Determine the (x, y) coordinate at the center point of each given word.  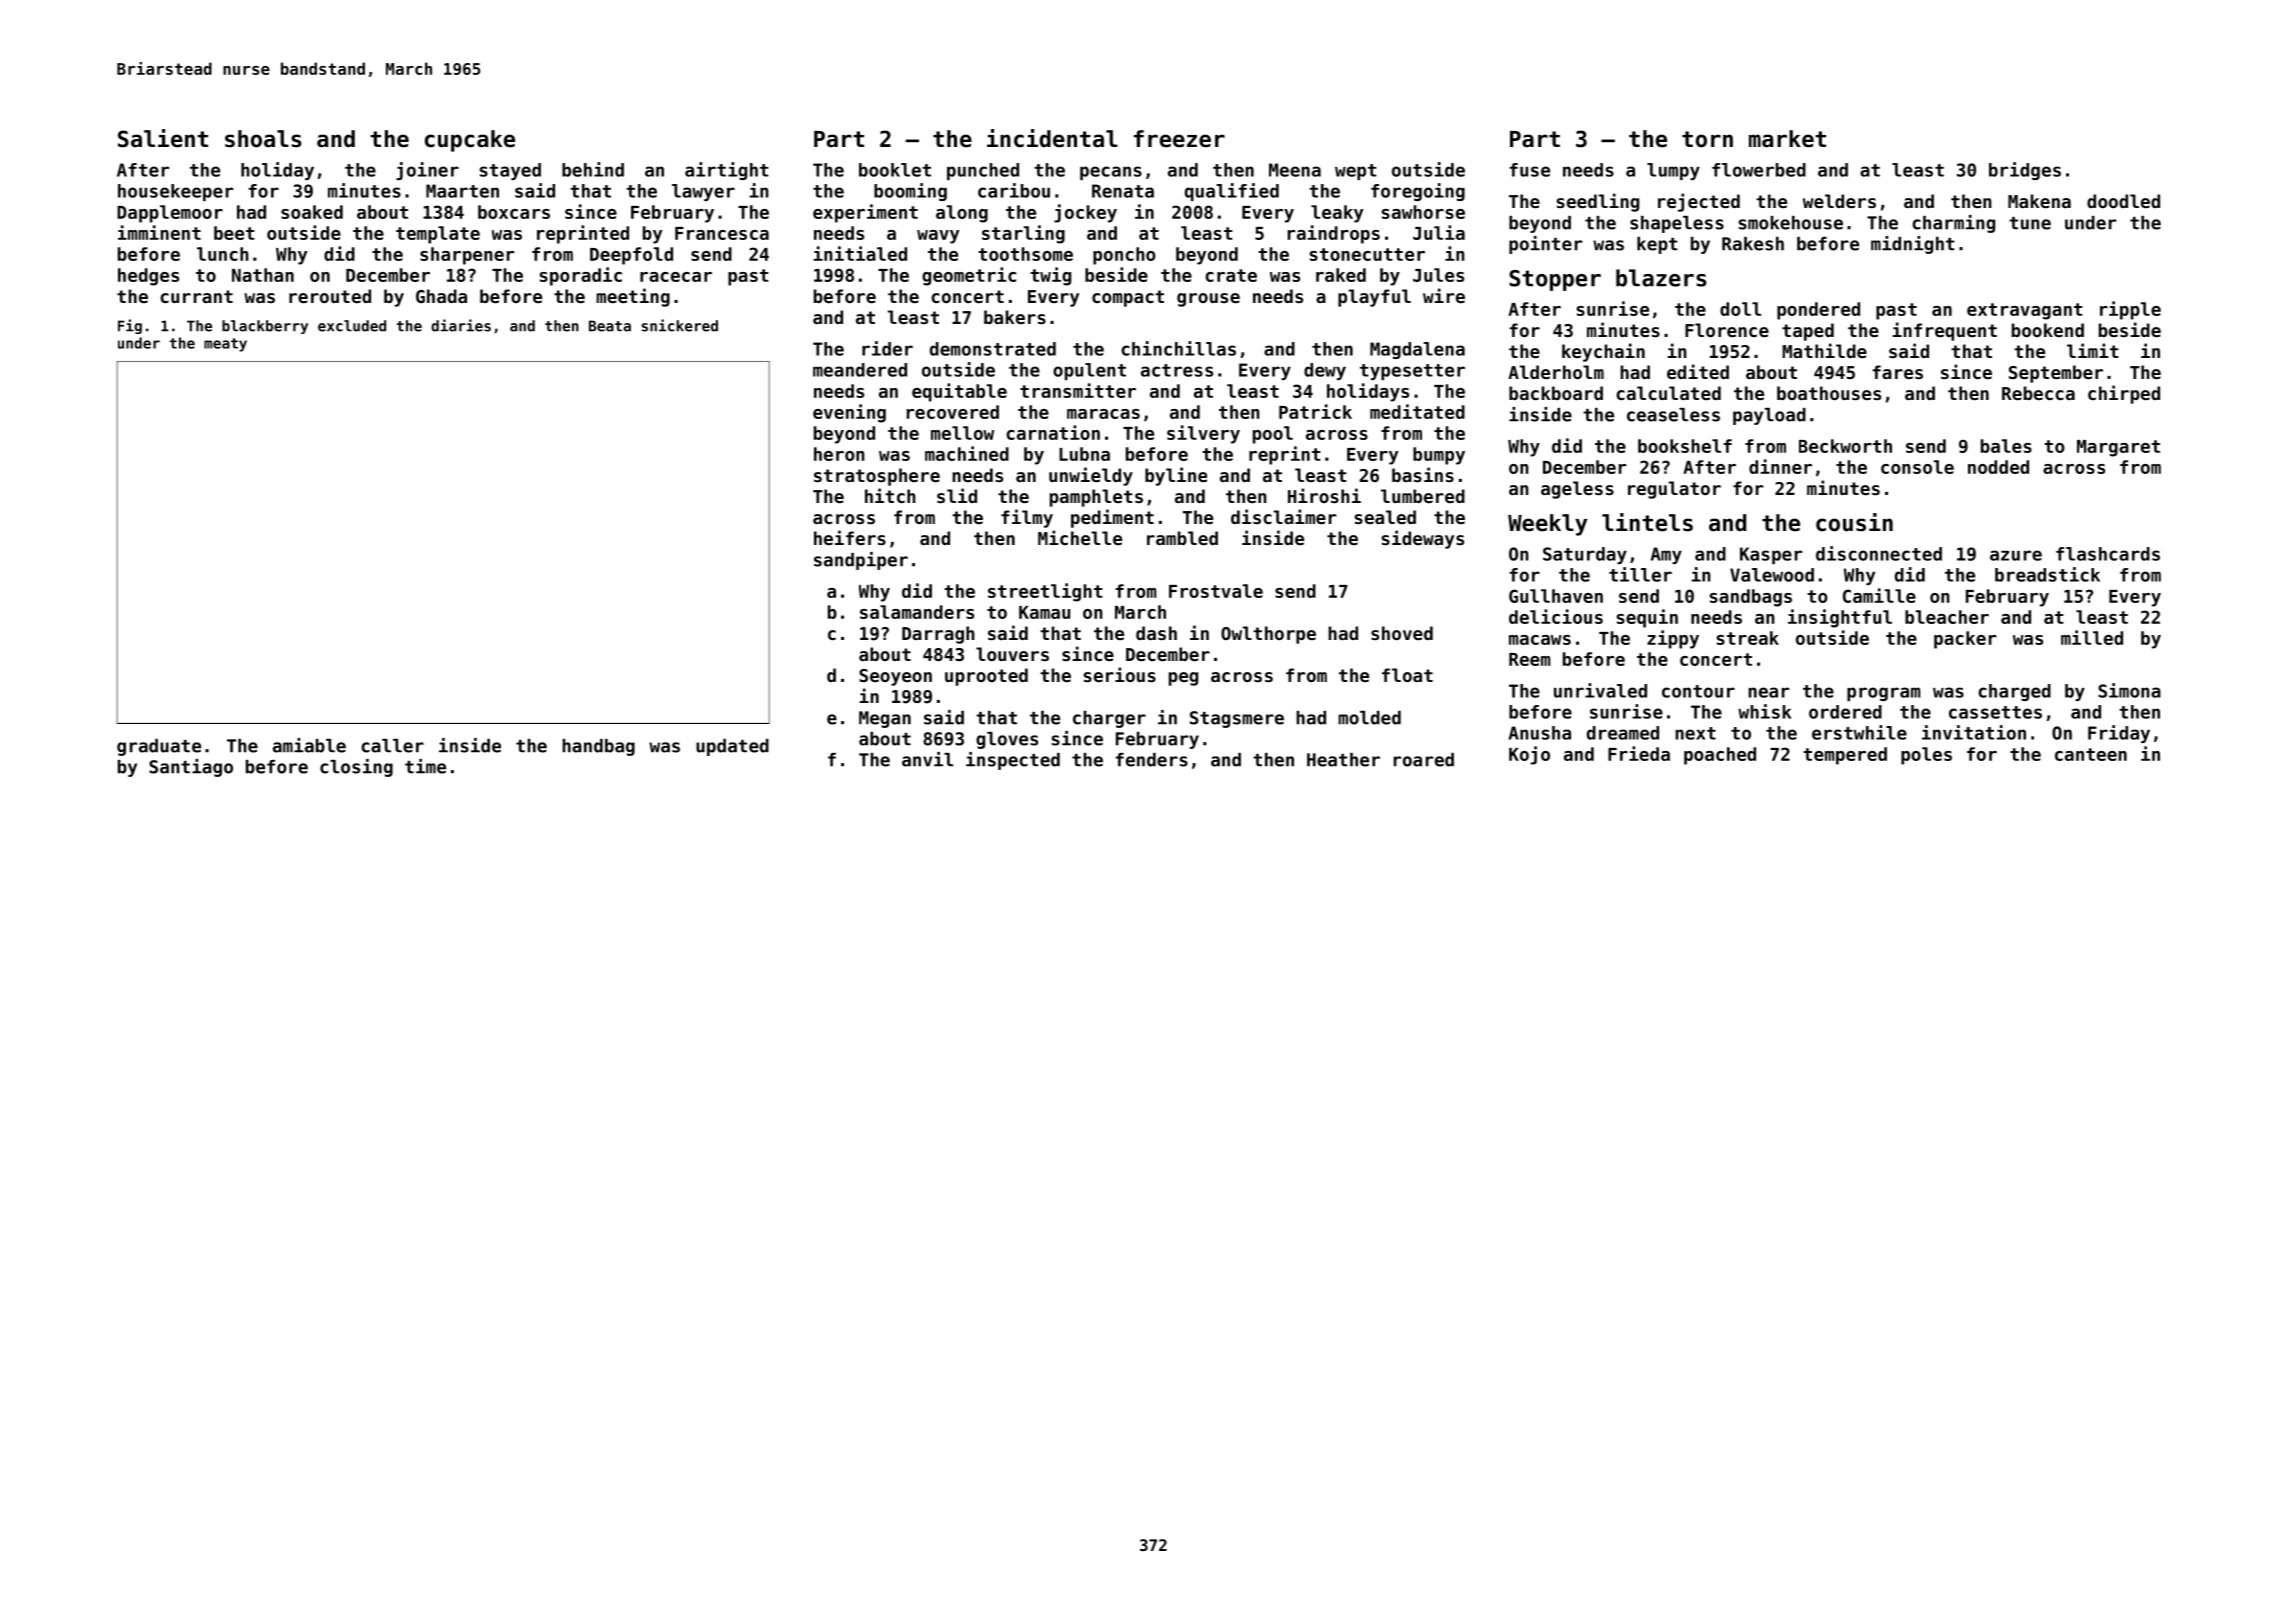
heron (839, 454)
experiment (865, 213)
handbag (598, 747)
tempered (1845, 756)
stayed (510, 171)
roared (1424, 760)
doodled (2123, 201)
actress (1177, 370)
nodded (1998, 467)
